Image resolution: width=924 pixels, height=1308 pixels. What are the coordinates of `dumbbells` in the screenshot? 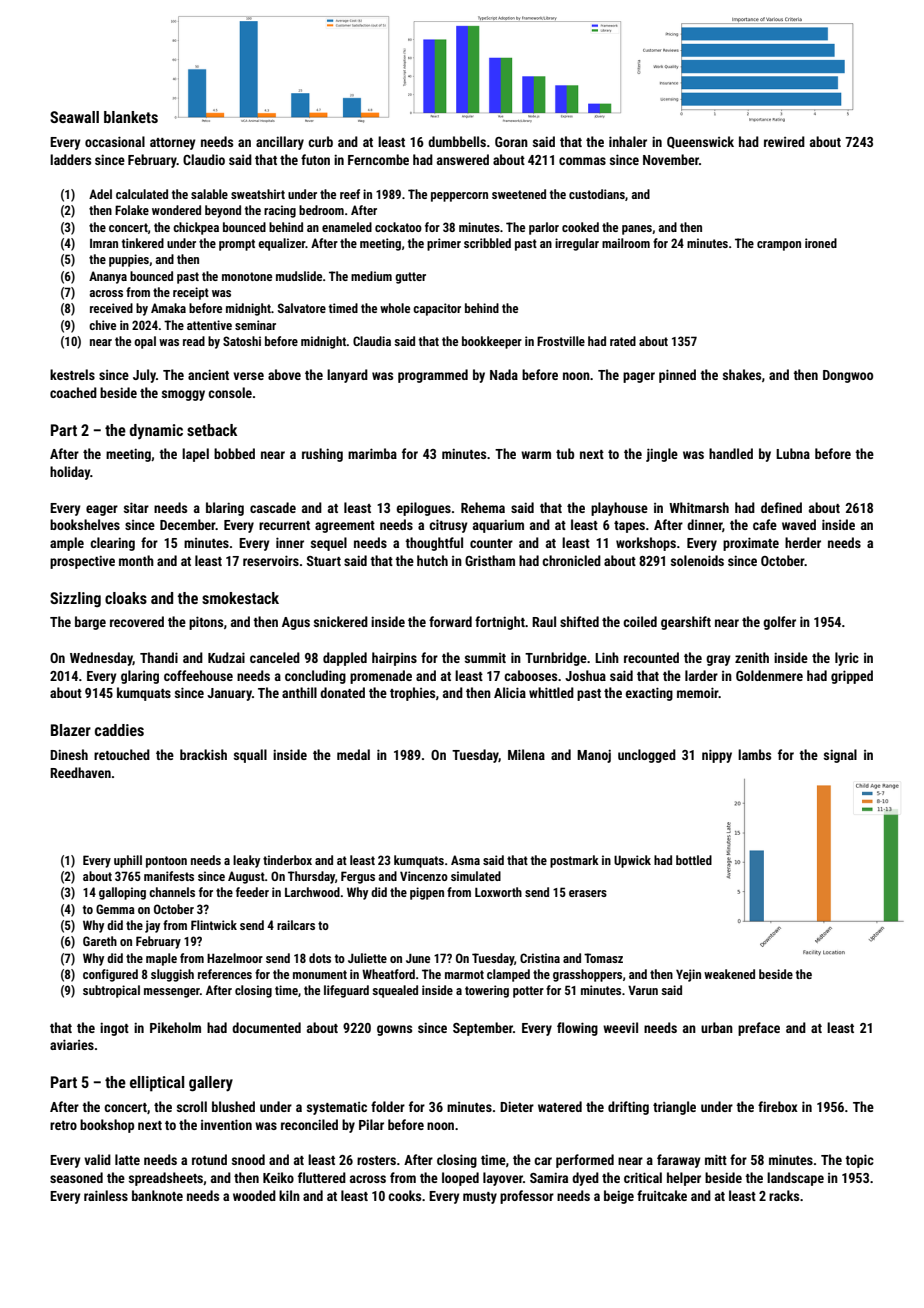 It's located at (457, 141).
